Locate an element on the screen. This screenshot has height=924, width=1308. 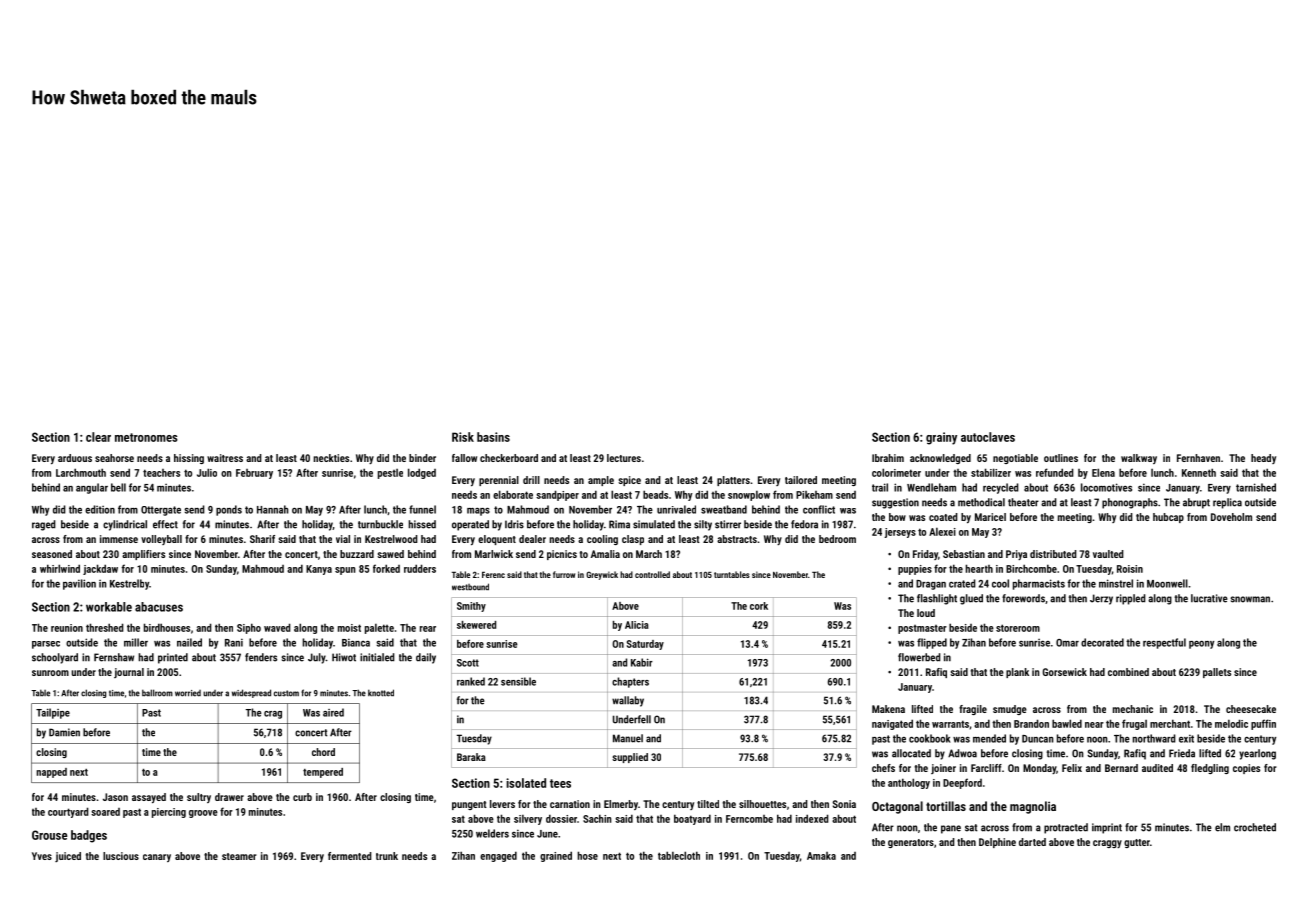
cork is located at coordinates (759, 606).
